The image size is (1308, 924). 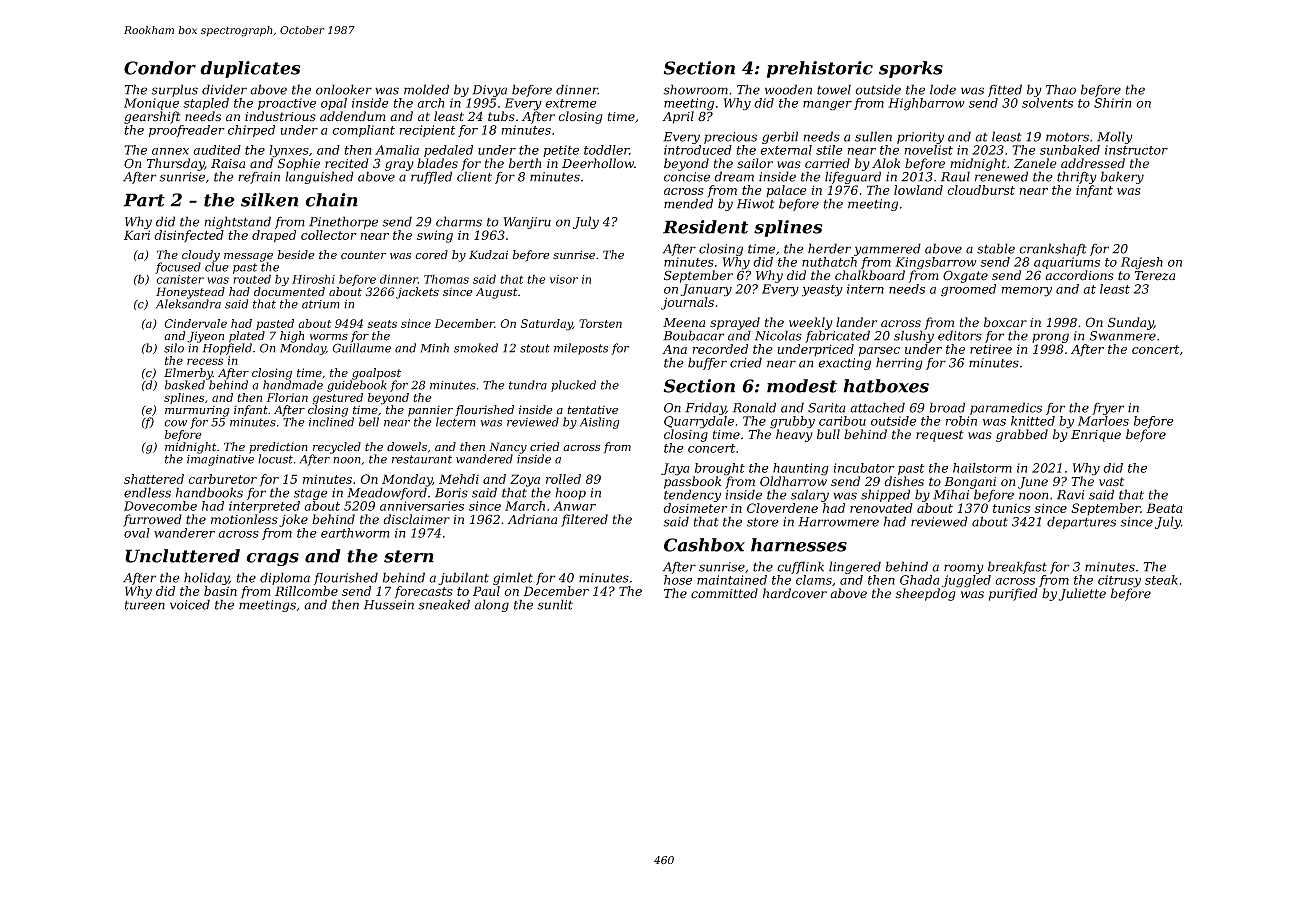 I want to click on Aisling, so click(x=599, y=423).
